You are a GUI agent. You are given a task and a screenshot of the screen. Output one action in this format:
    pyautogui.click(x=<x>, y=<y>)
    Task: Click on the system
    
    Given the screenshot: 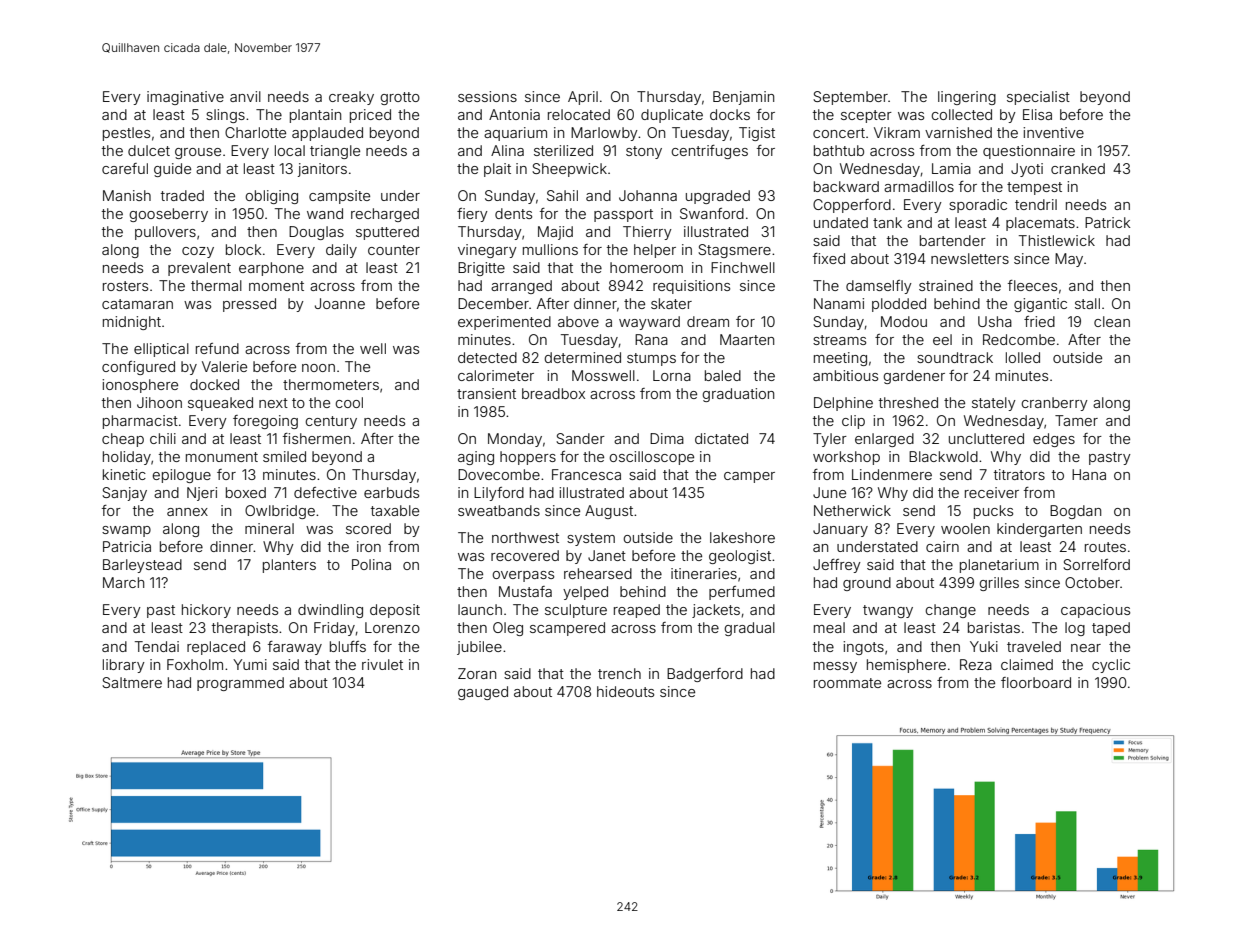 What is the action you would take?
    pyautogui.click(x=591, y=539)
